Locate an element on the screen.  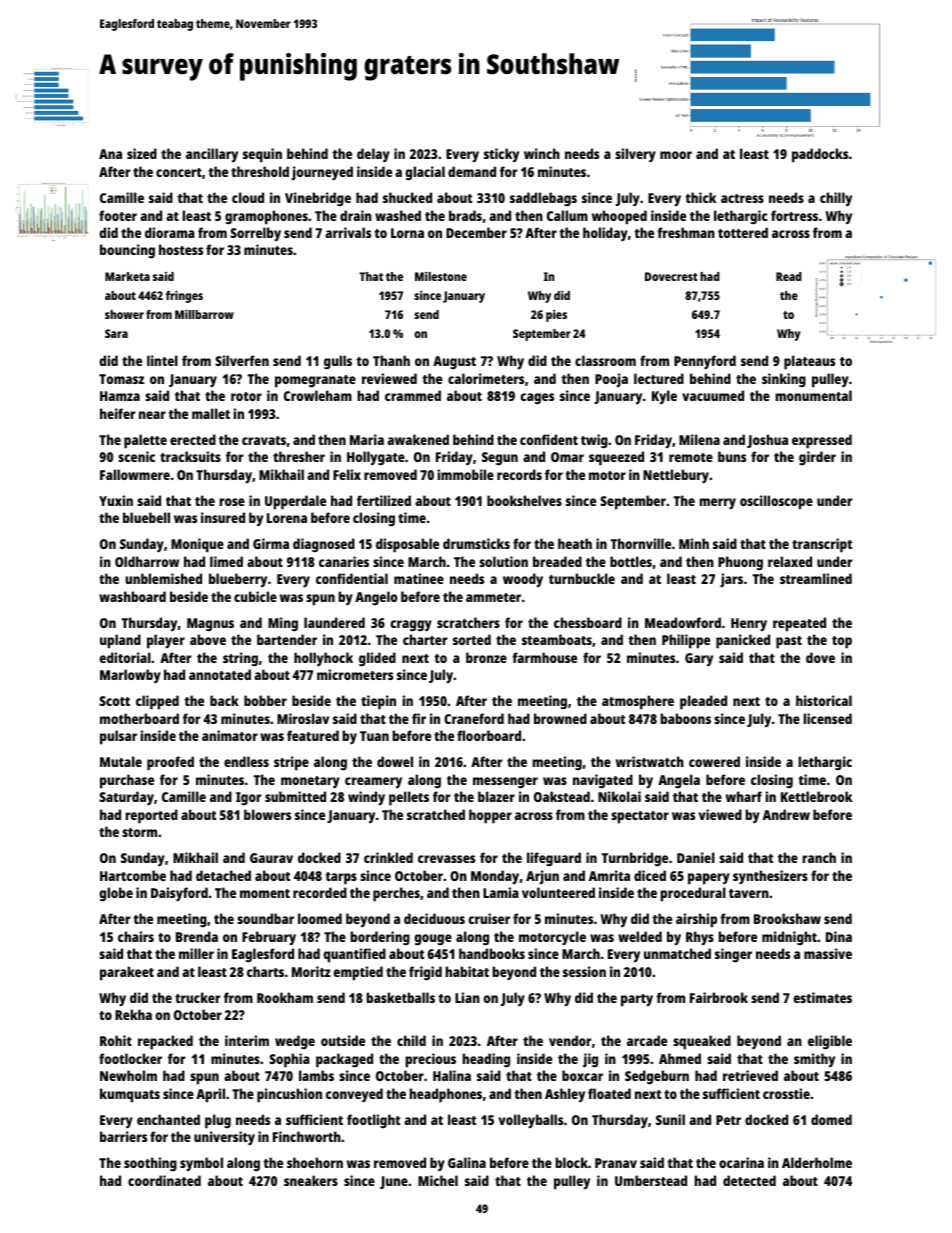
pies is located at coordinates (556, 316).
